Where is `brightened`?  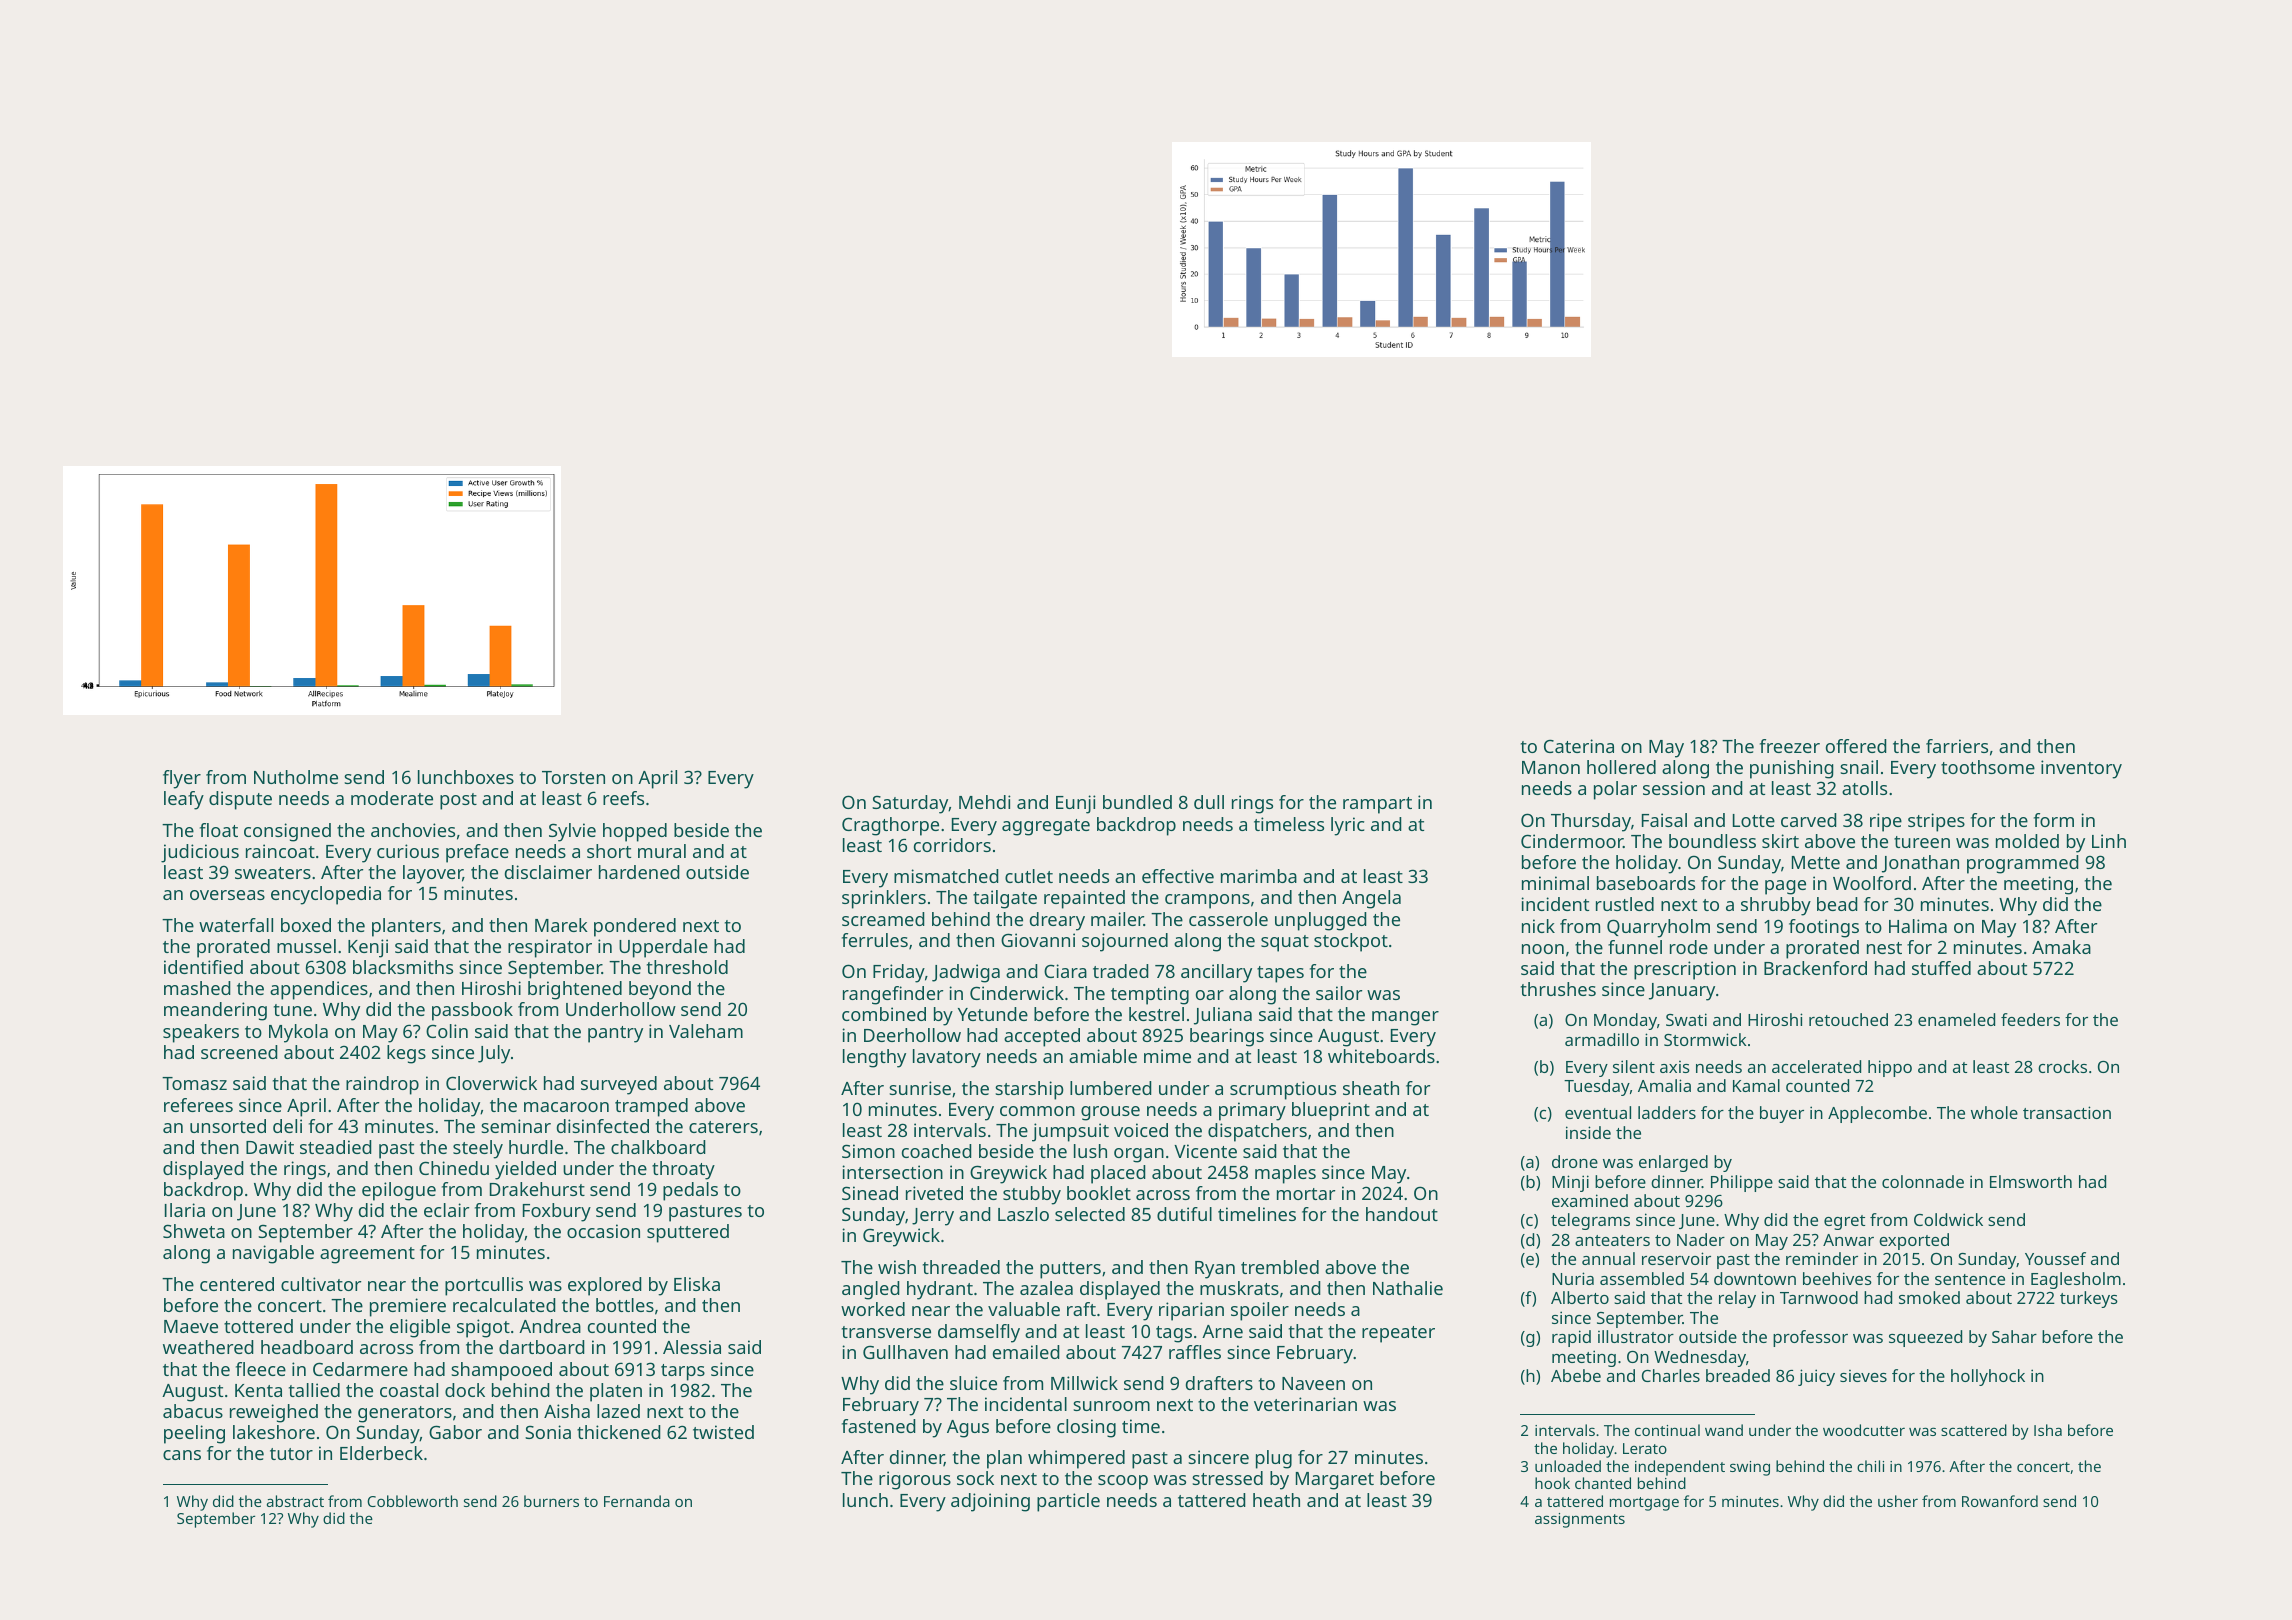 brightened is located at coordinates (575, 990).
